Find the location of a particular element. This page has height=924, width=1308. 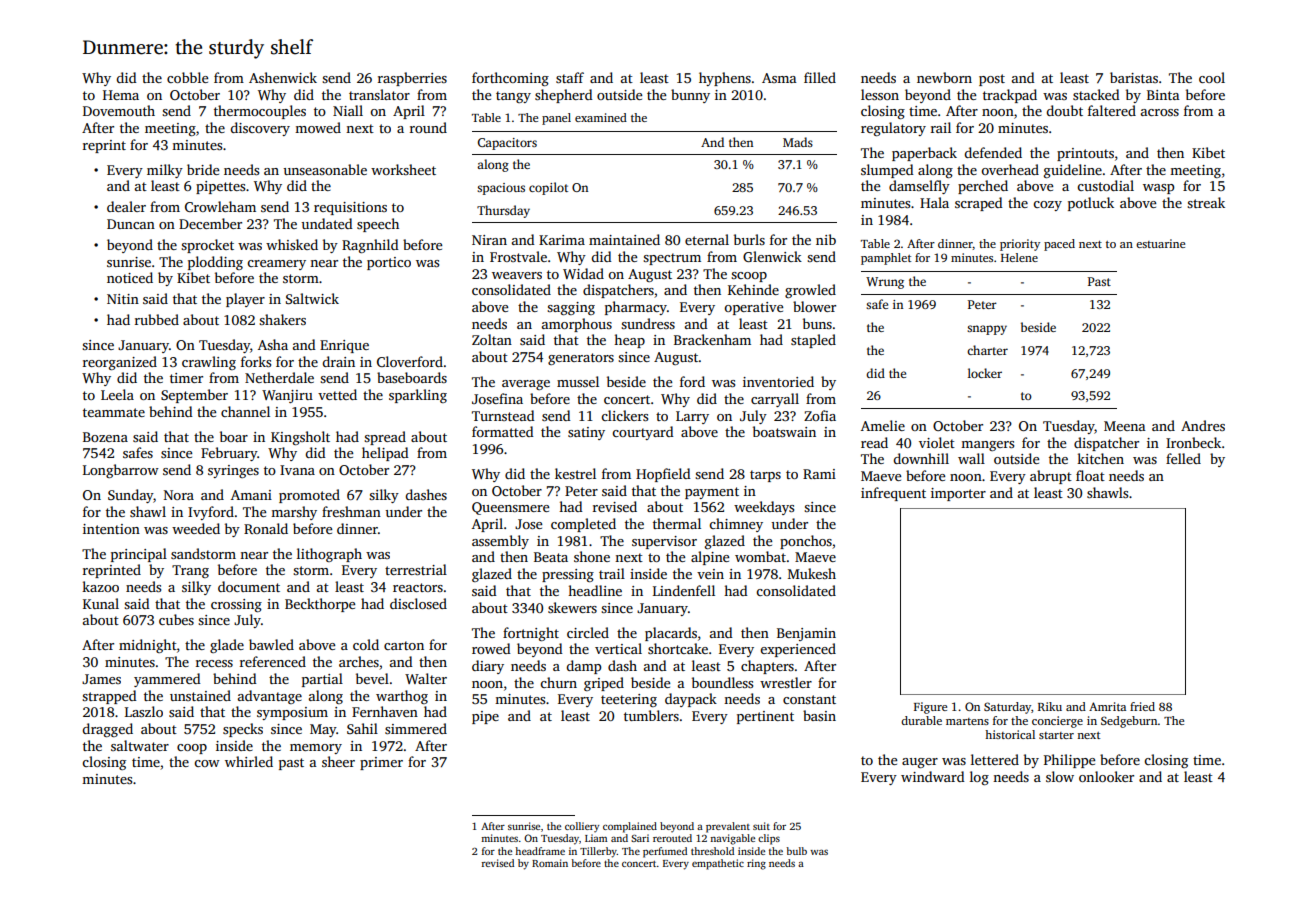

glade is located at coordinates (227, 646).
